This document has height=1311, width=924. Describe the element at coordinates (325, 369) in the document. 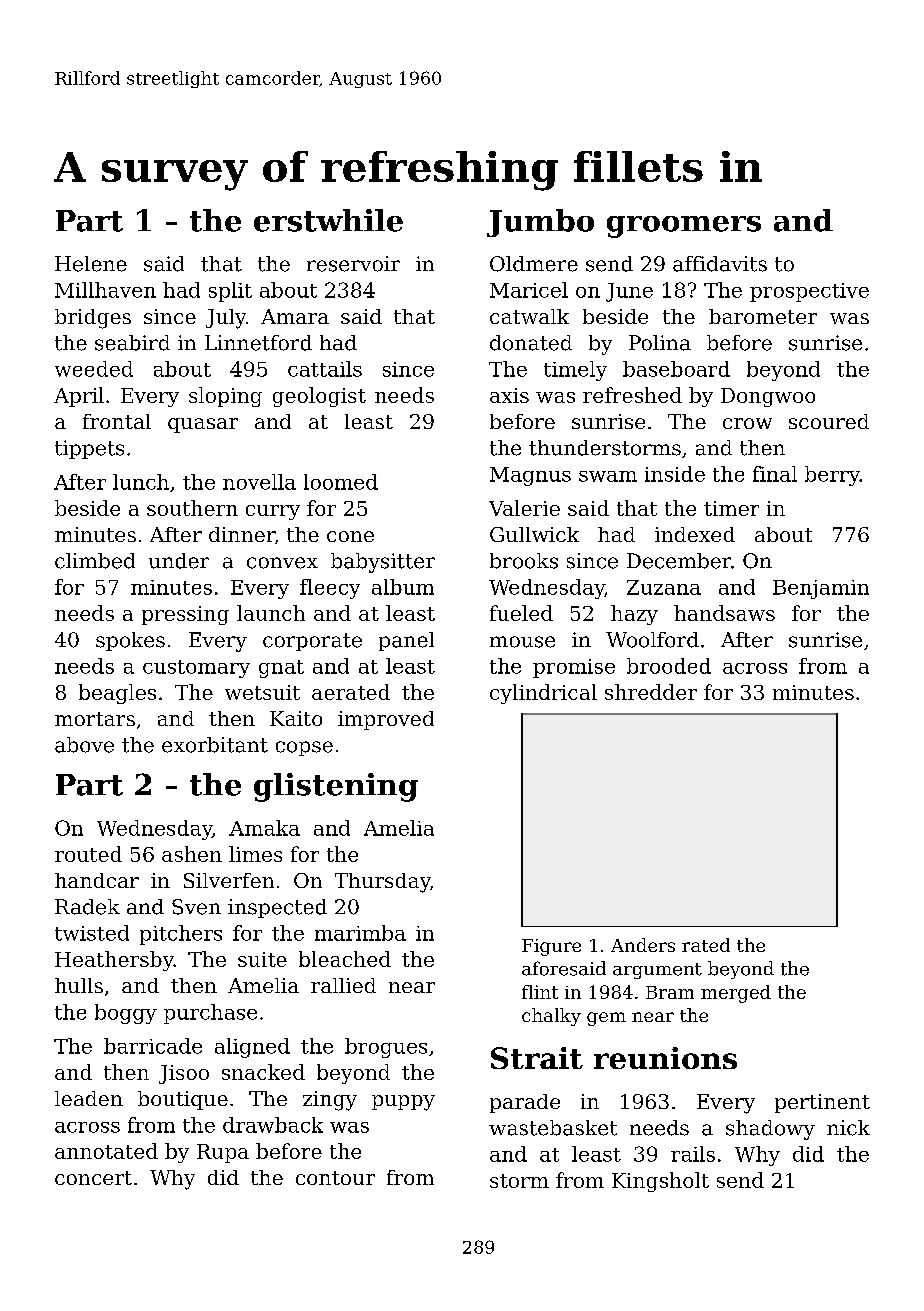

I see `cattails` at that location.
